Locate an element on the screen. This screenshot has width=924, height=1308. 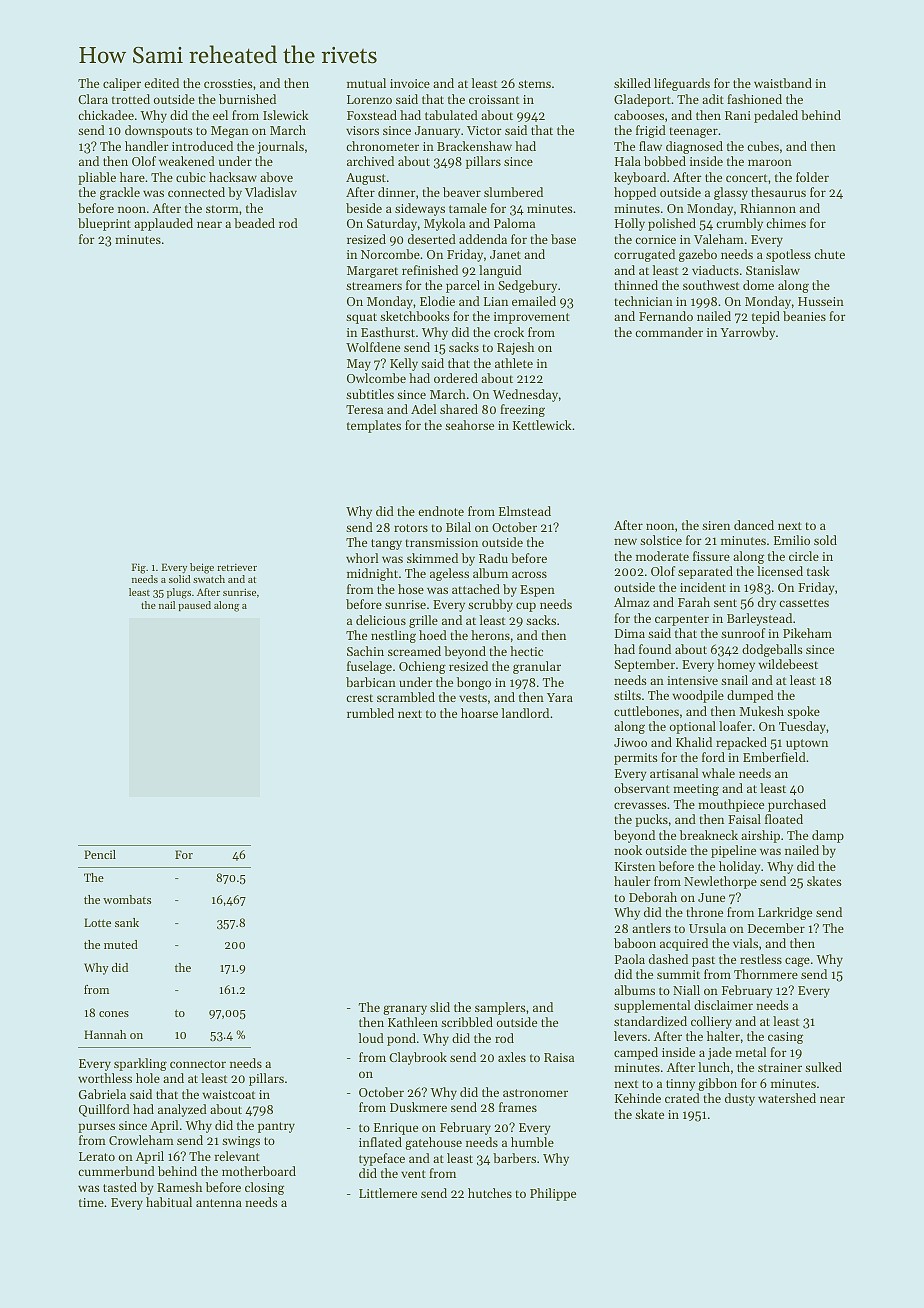
waistband is located at coordinates (783, 83).
